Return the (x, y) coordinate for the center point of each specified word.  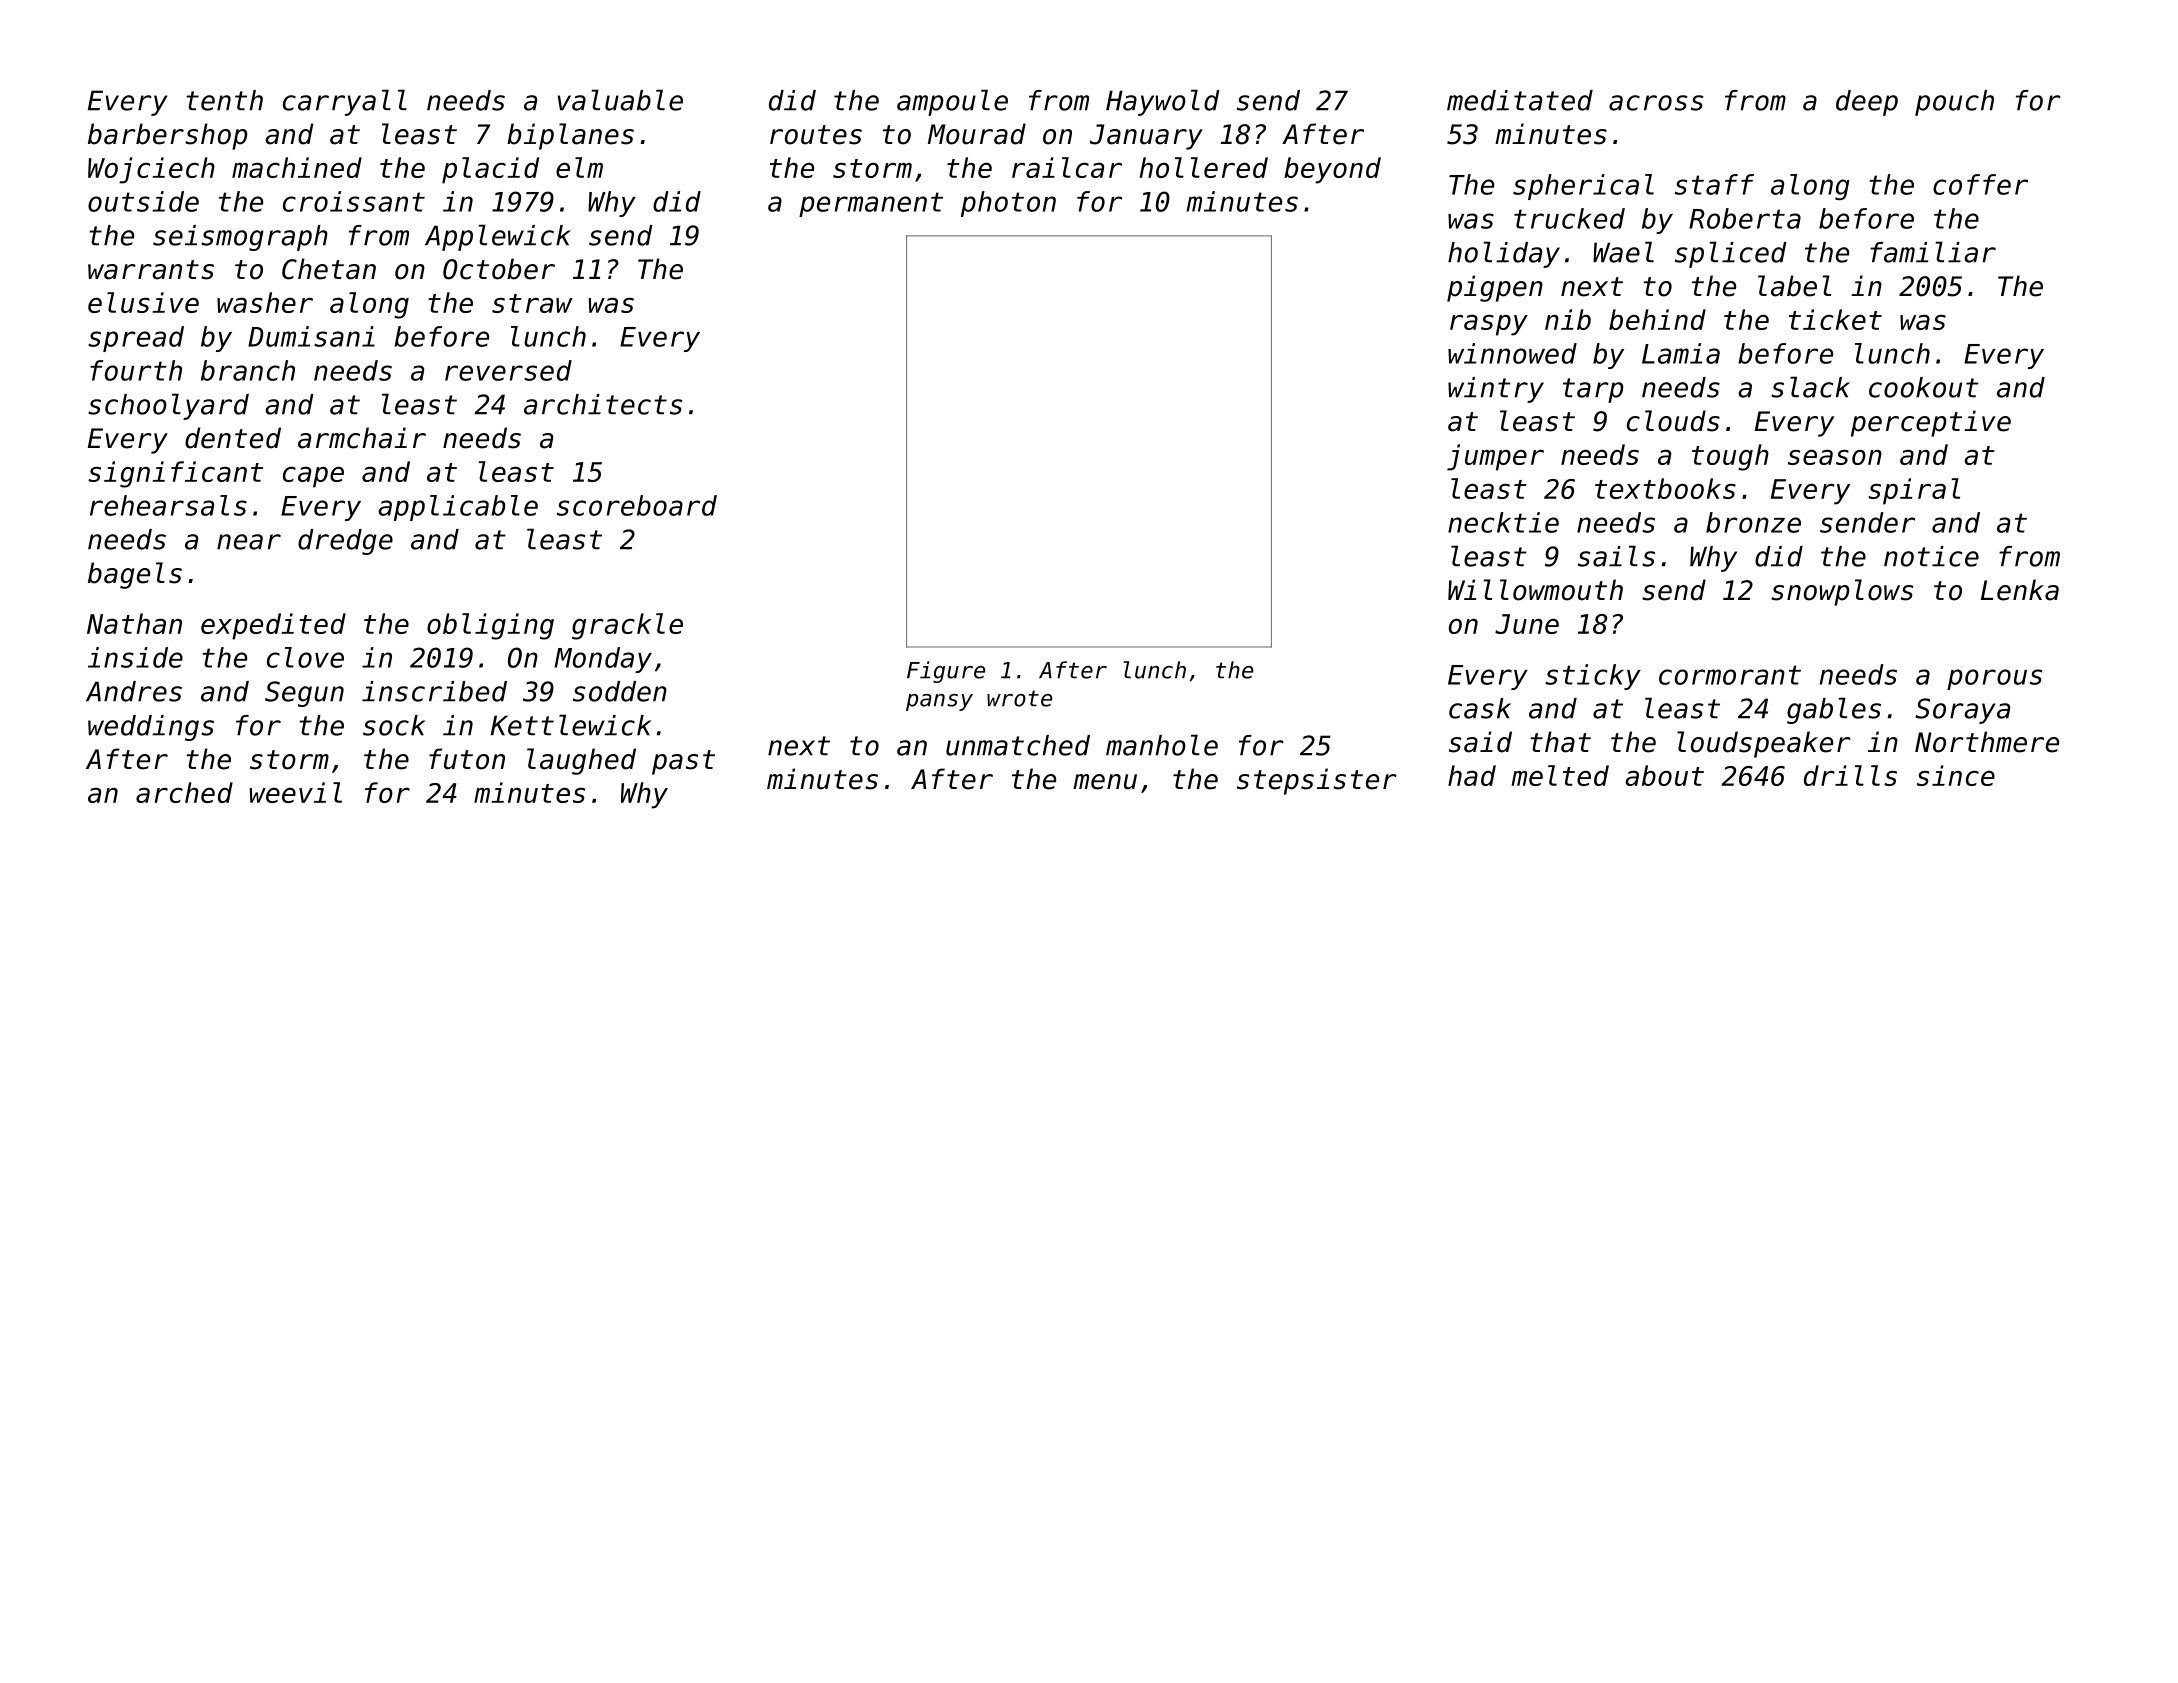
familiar (1933, 252)
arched (184, 792)
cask (1480, 708)
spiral (1914, 491)
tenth (224, 100)
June (1527, 624)
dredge (345, 542)
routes (816, 135)
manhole (1162, 745)
